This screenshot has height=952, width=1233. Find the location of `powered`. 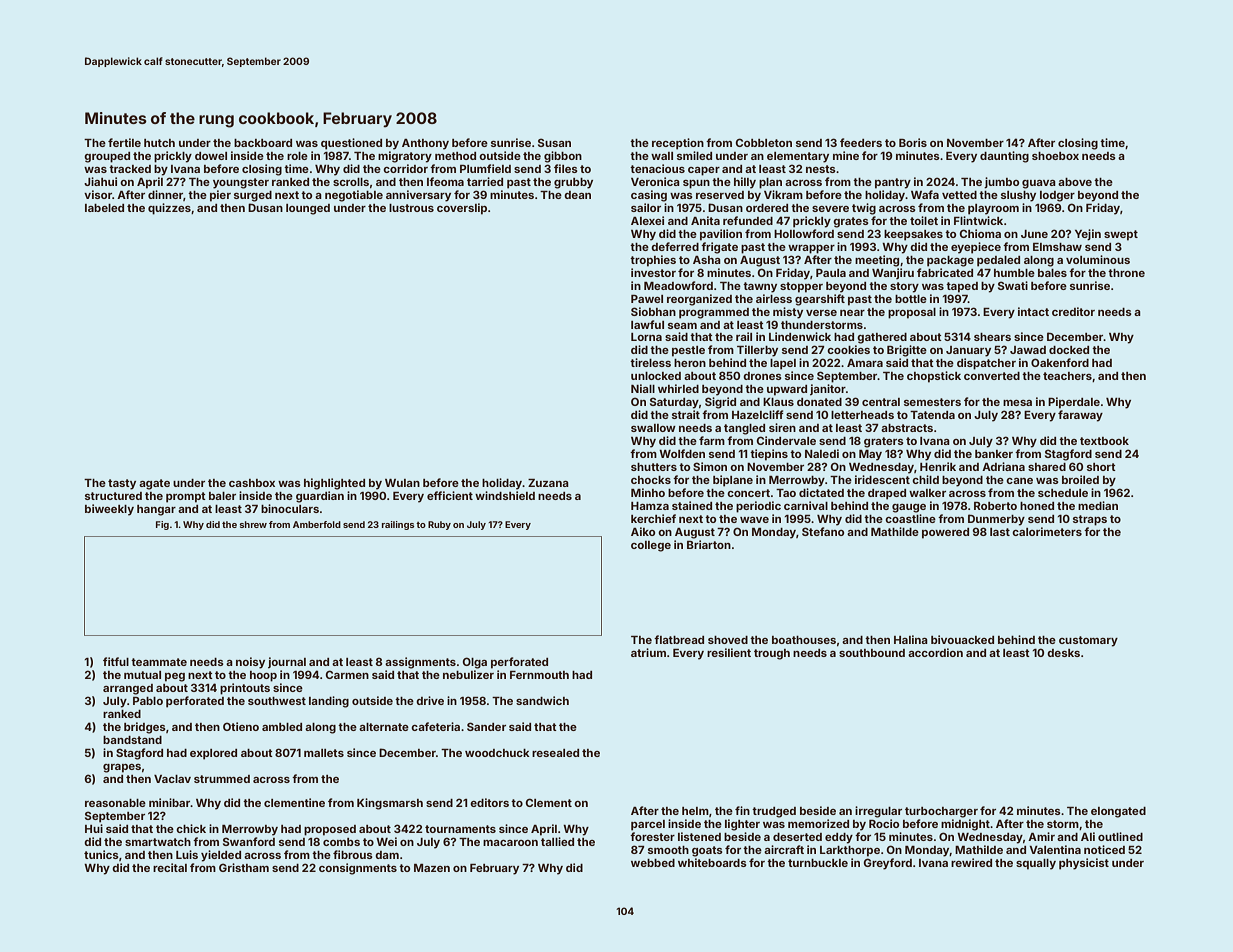

powered is located at coordinates (945, 533).
